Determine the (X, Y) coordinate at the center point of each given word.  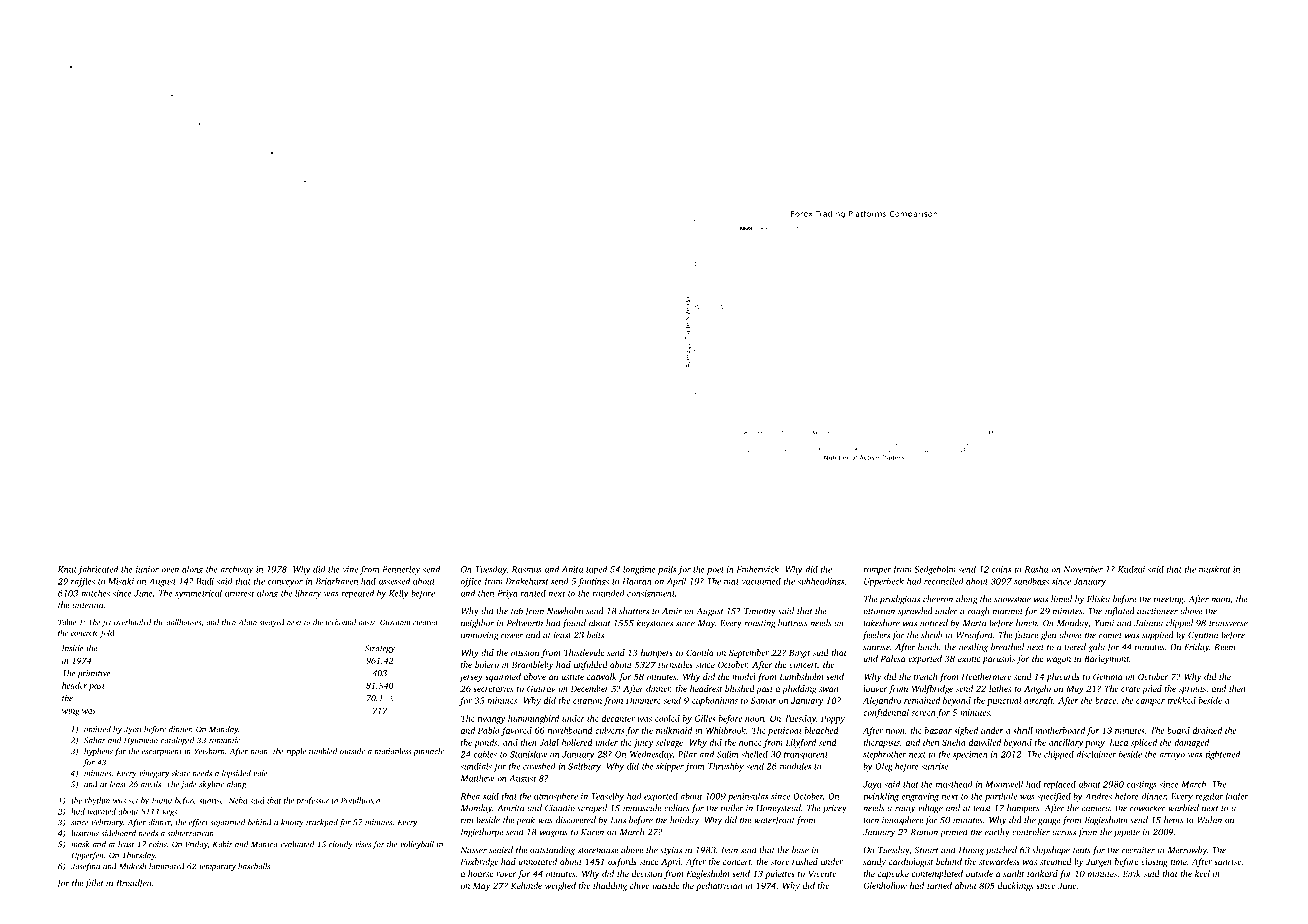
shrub (932, 635)
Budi (205, 581)
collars (677, 808)
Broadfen (134, 884)
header (74, 685)
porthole (1001, 797)
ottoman (879, 612)
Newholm (565, 611)
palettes (780, 874)
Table (67, 622)
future (1026, 636)
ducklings (1015, 886)
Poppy (833, 719)
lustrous (85, 833)
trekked (1181, 700)
